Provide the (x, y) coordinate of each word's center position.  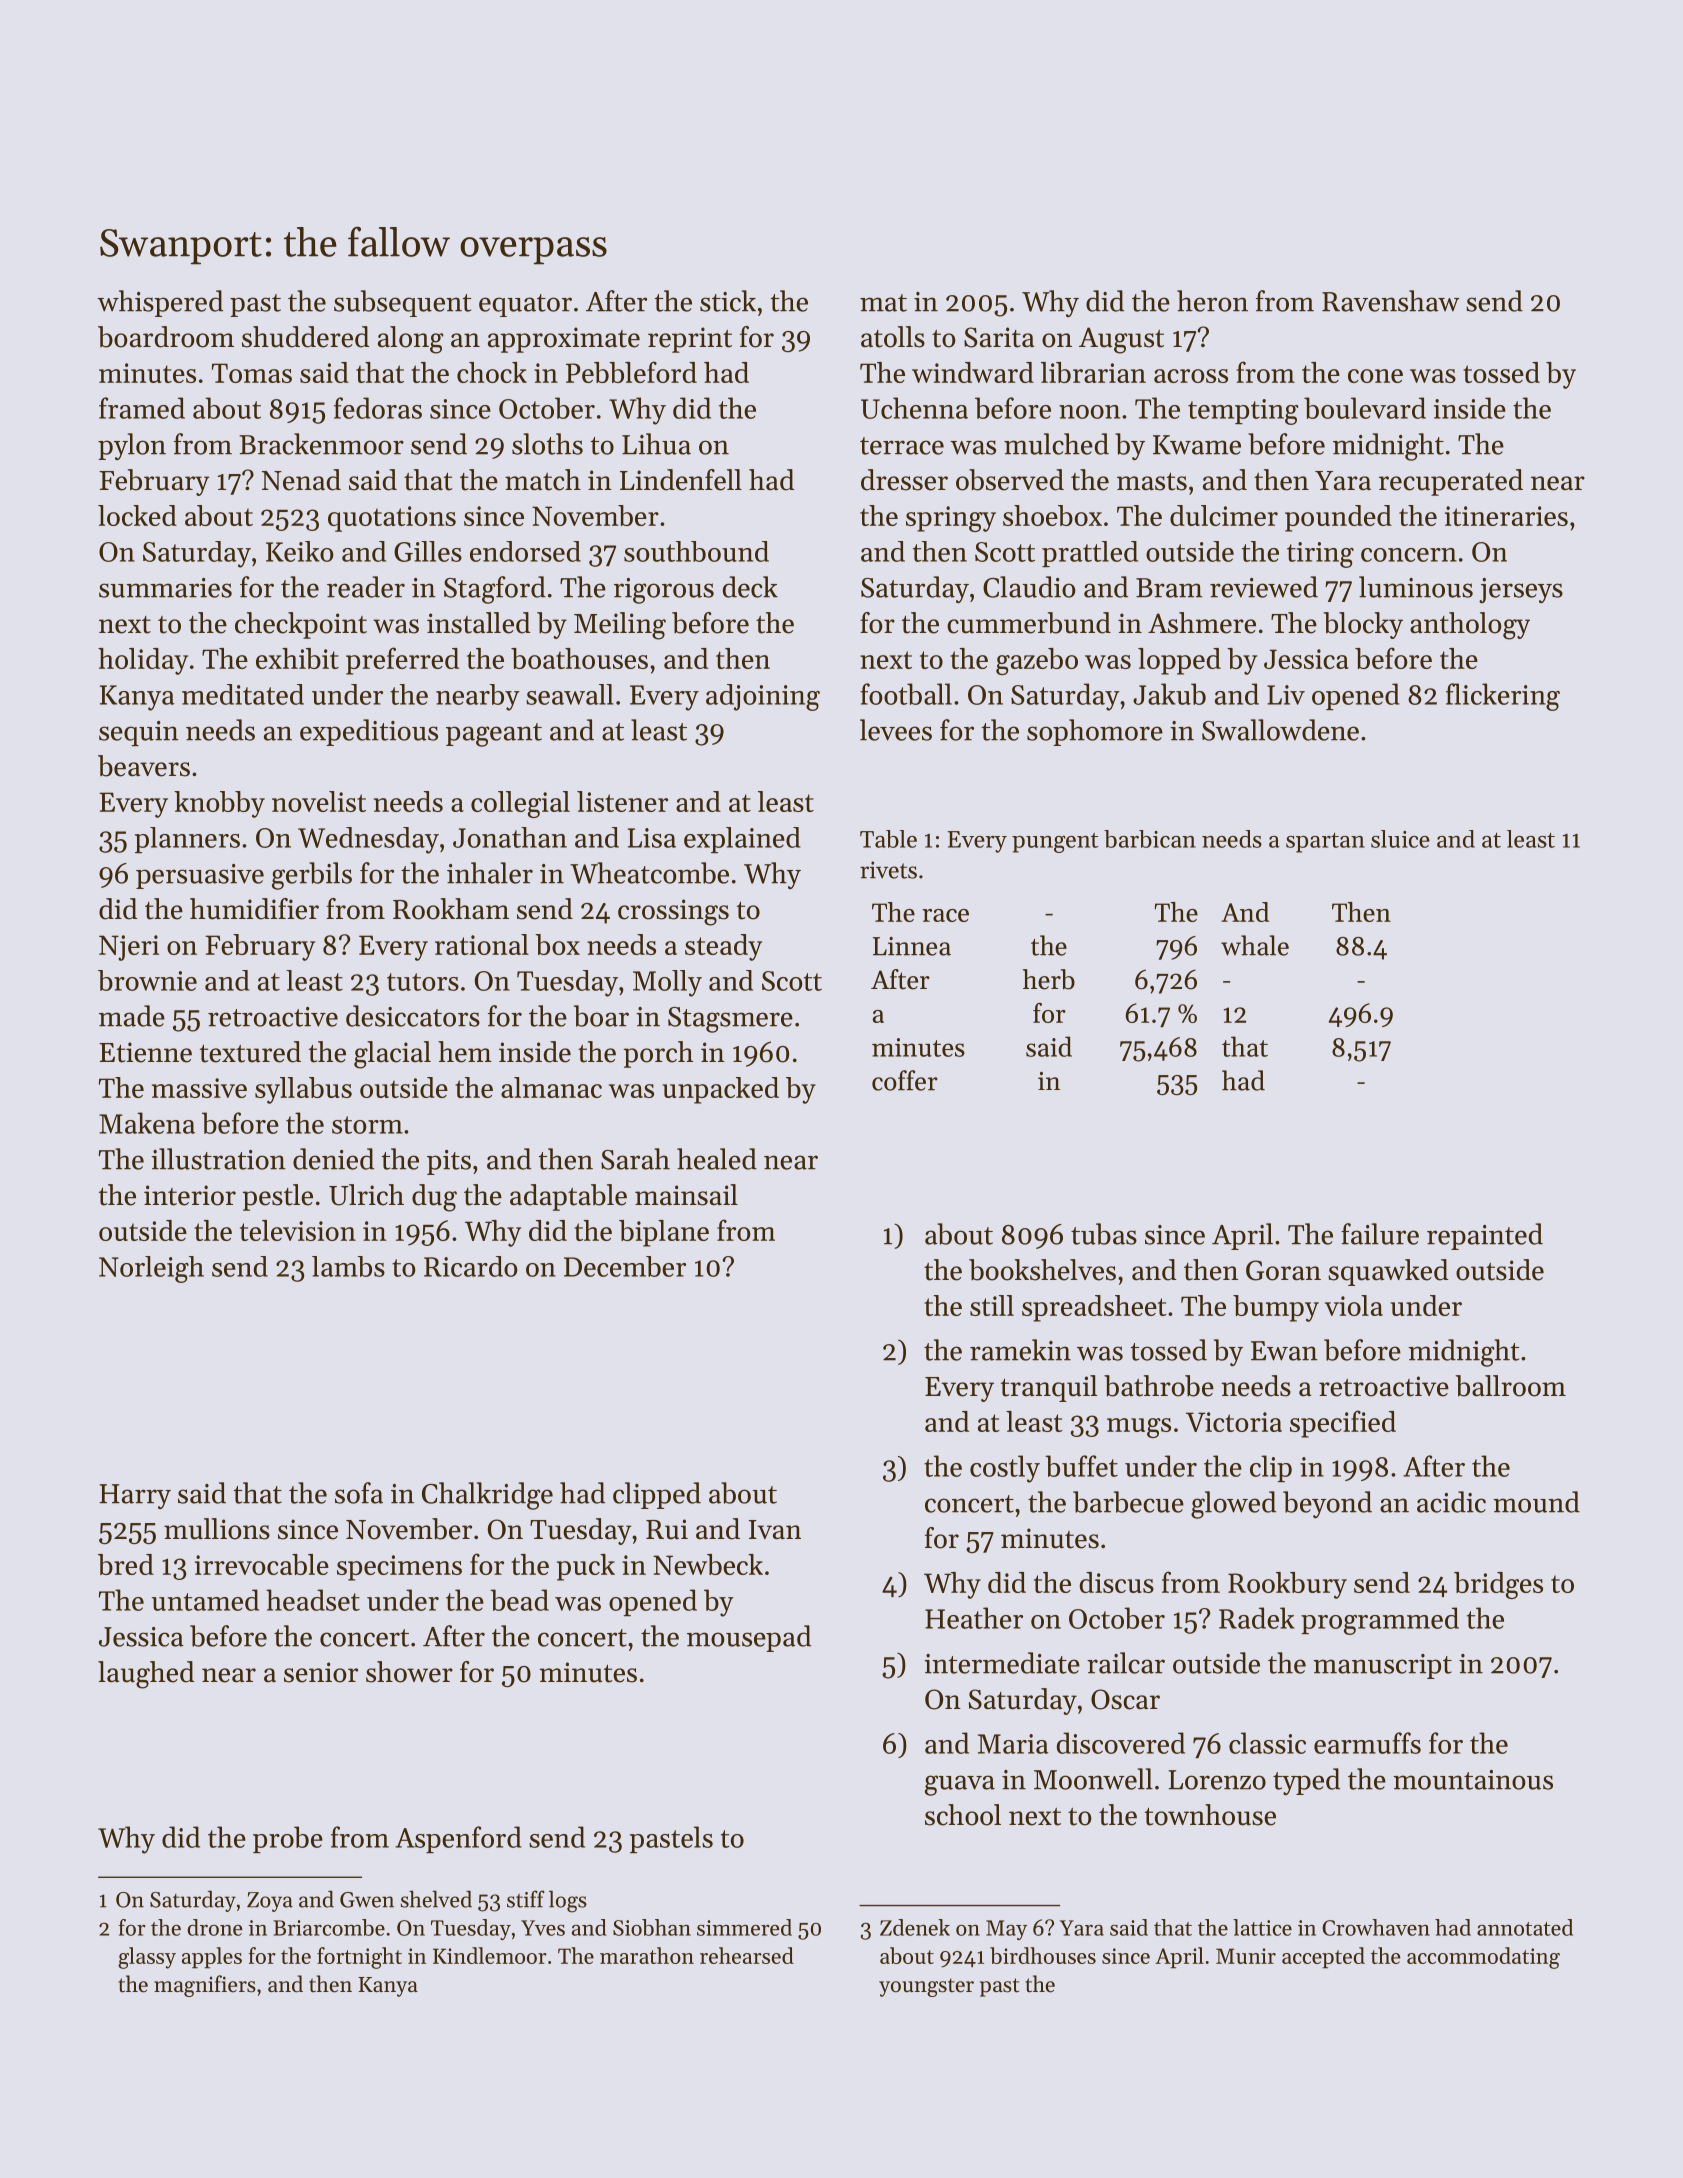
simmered (744, 1927)
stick (728, 301)
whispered (160, 303)
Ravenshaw (1390, 301)
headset (313, 1600)
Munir (1246, 1956)
